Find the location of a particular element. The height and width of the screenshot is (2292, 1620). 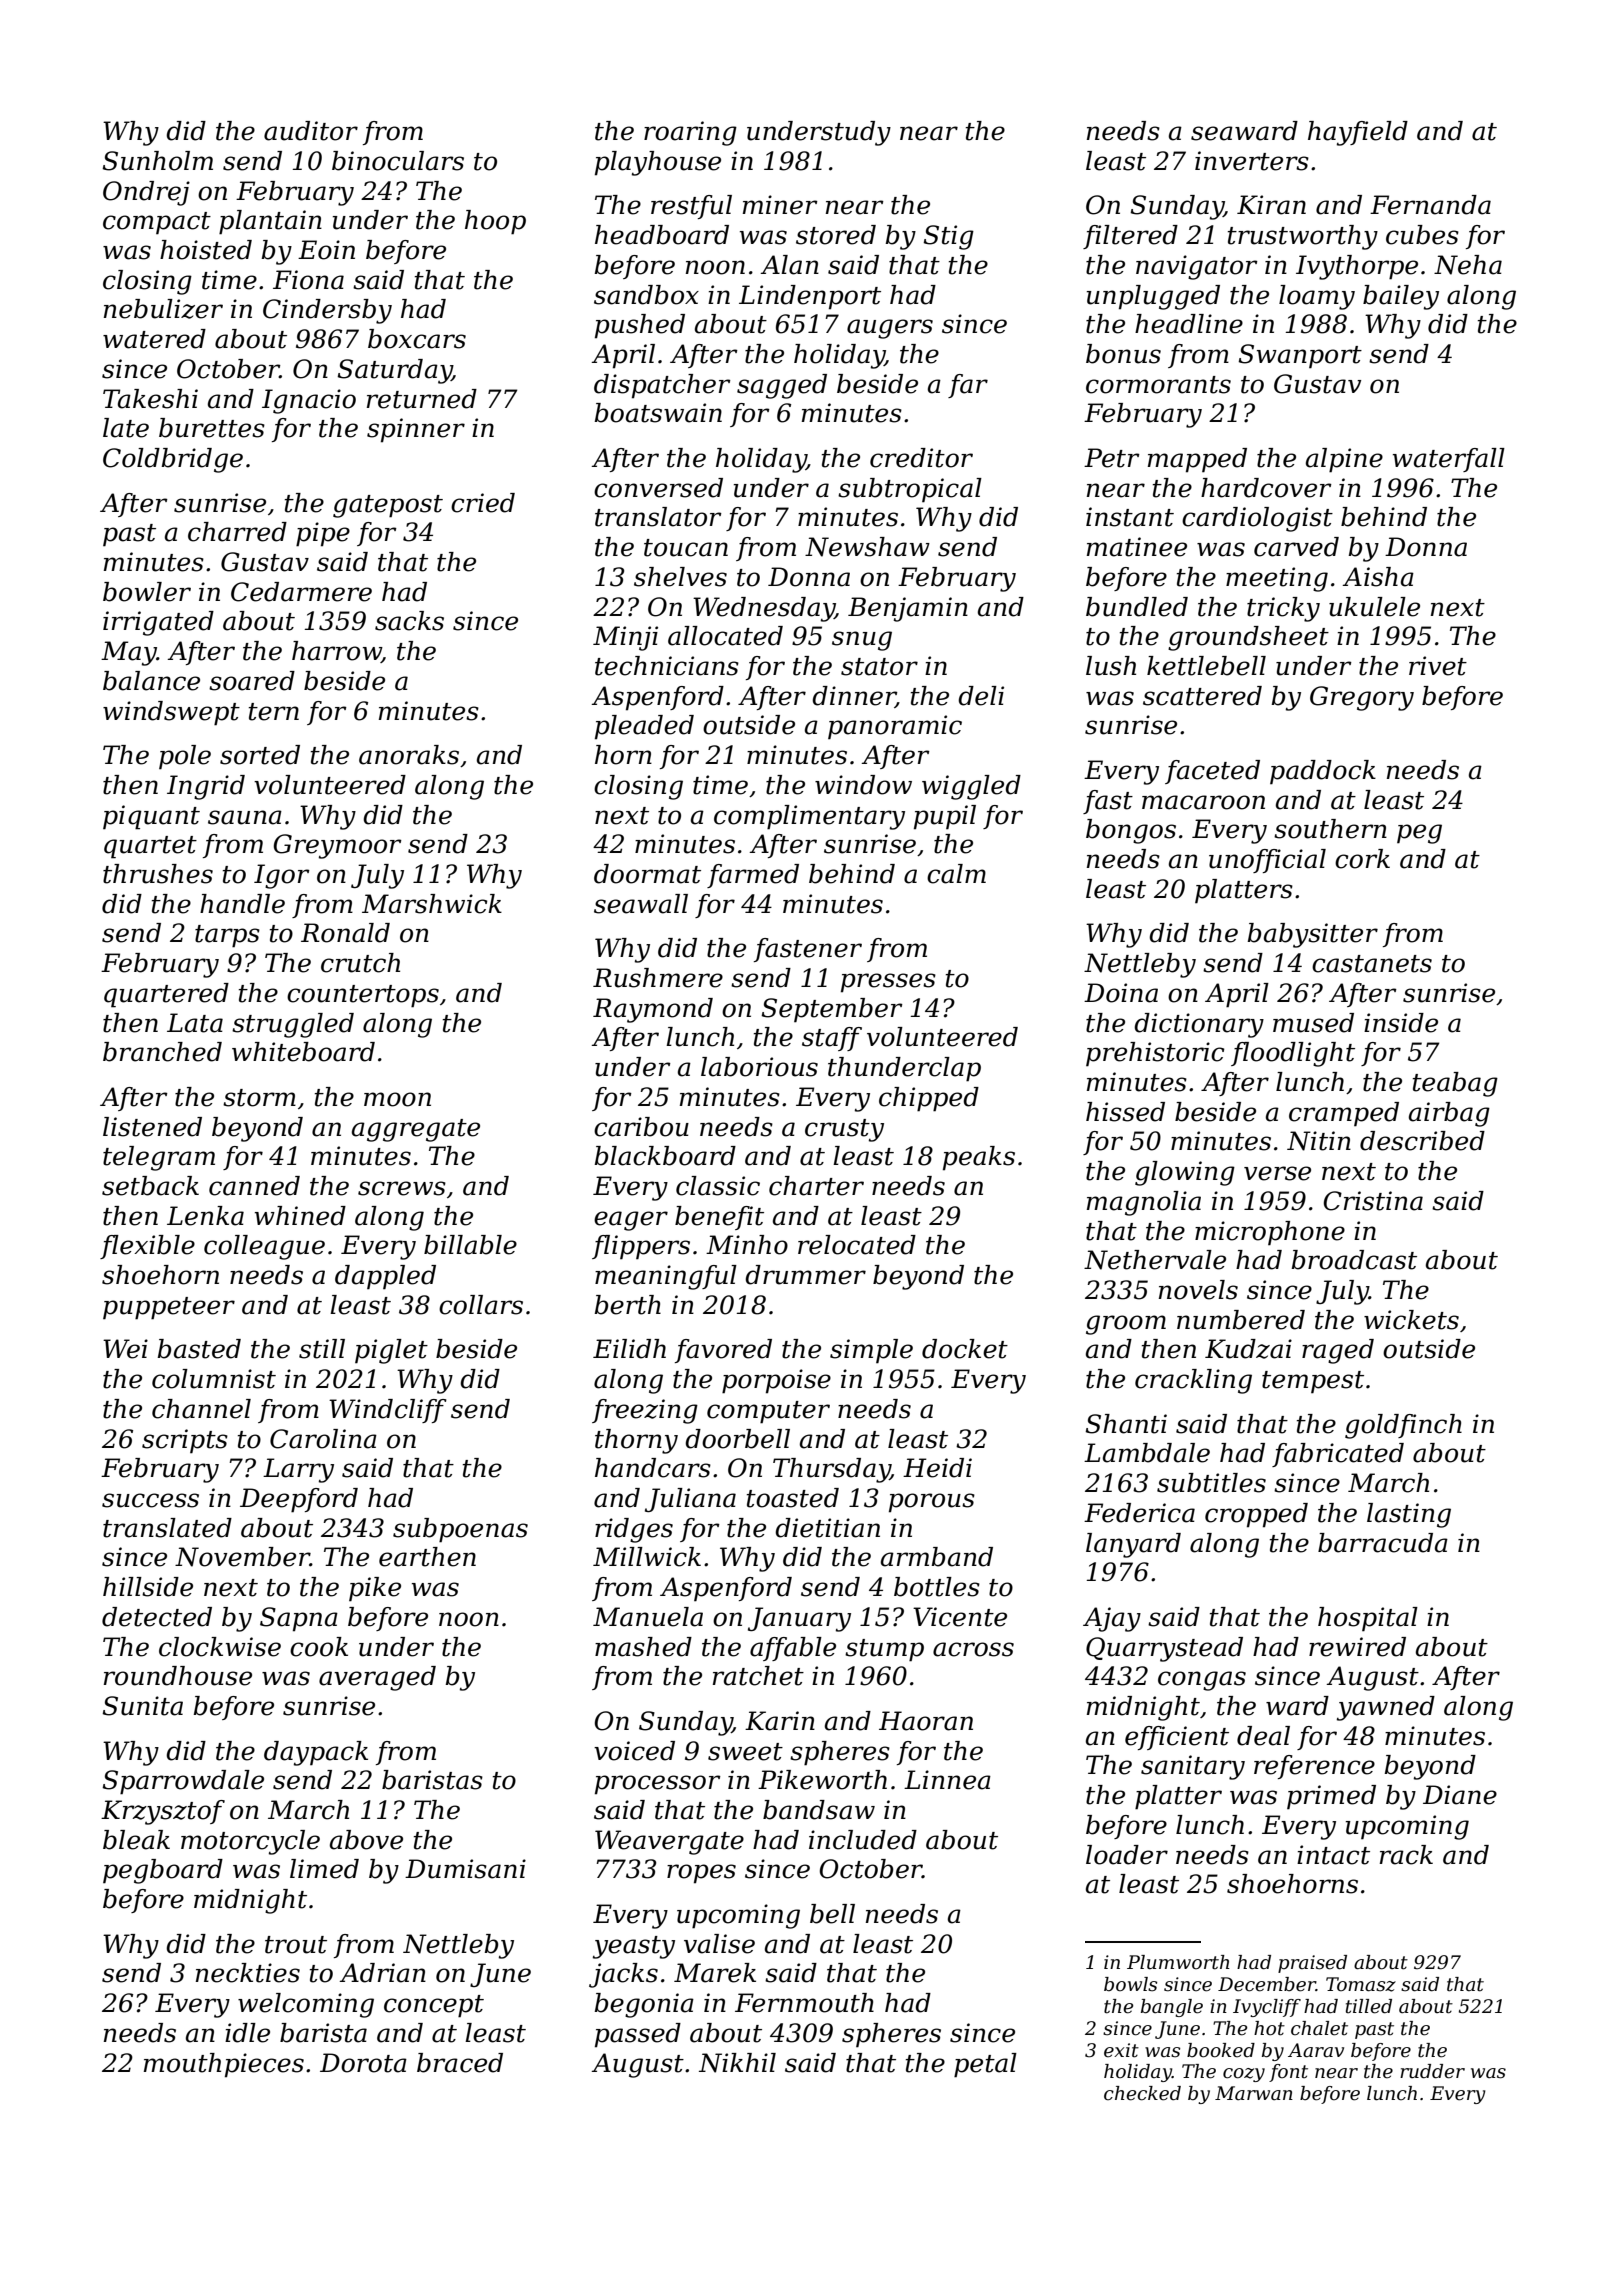

auditor is located at coordinates (311, 131).
